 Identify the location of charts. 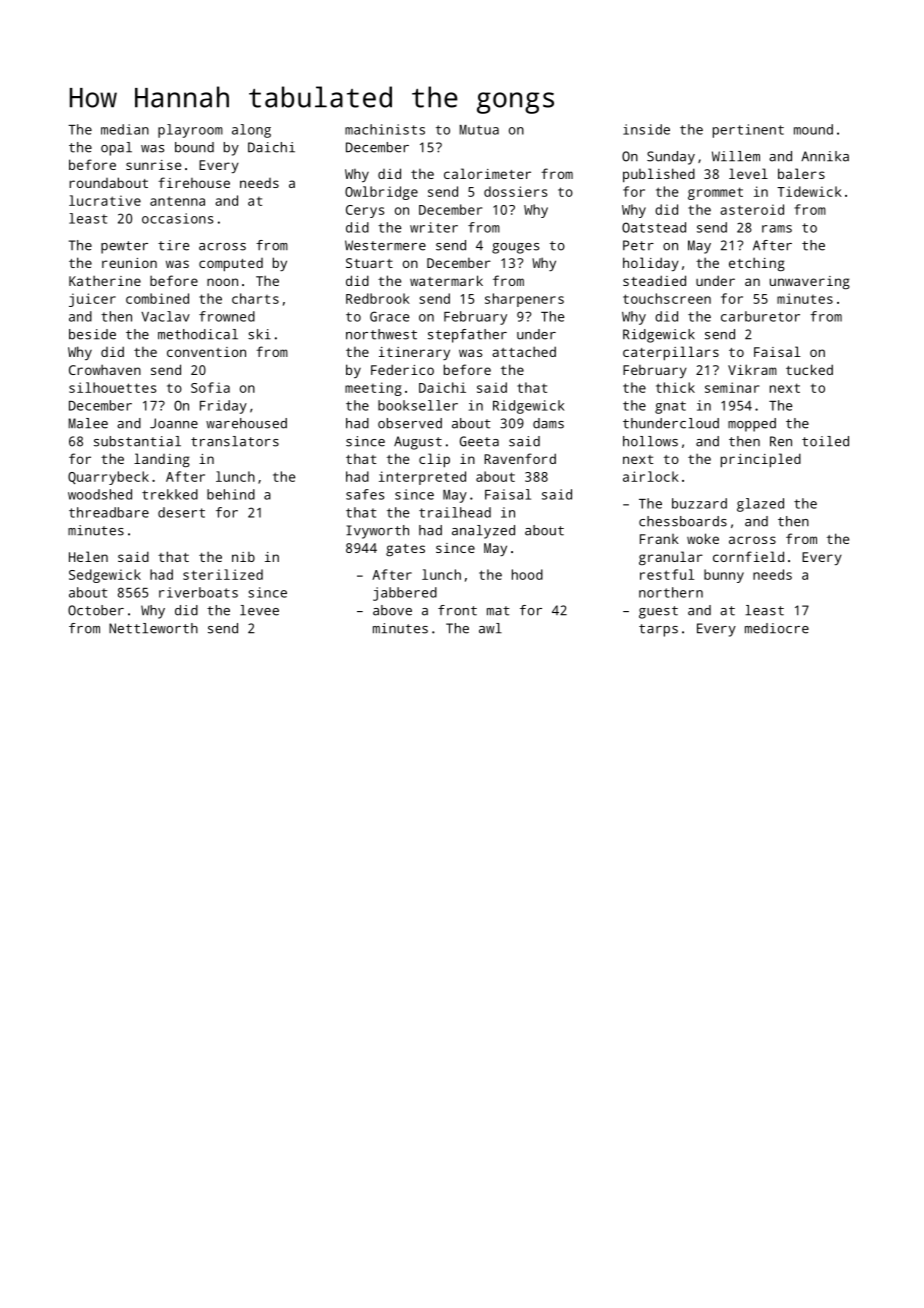
(255, 298).
